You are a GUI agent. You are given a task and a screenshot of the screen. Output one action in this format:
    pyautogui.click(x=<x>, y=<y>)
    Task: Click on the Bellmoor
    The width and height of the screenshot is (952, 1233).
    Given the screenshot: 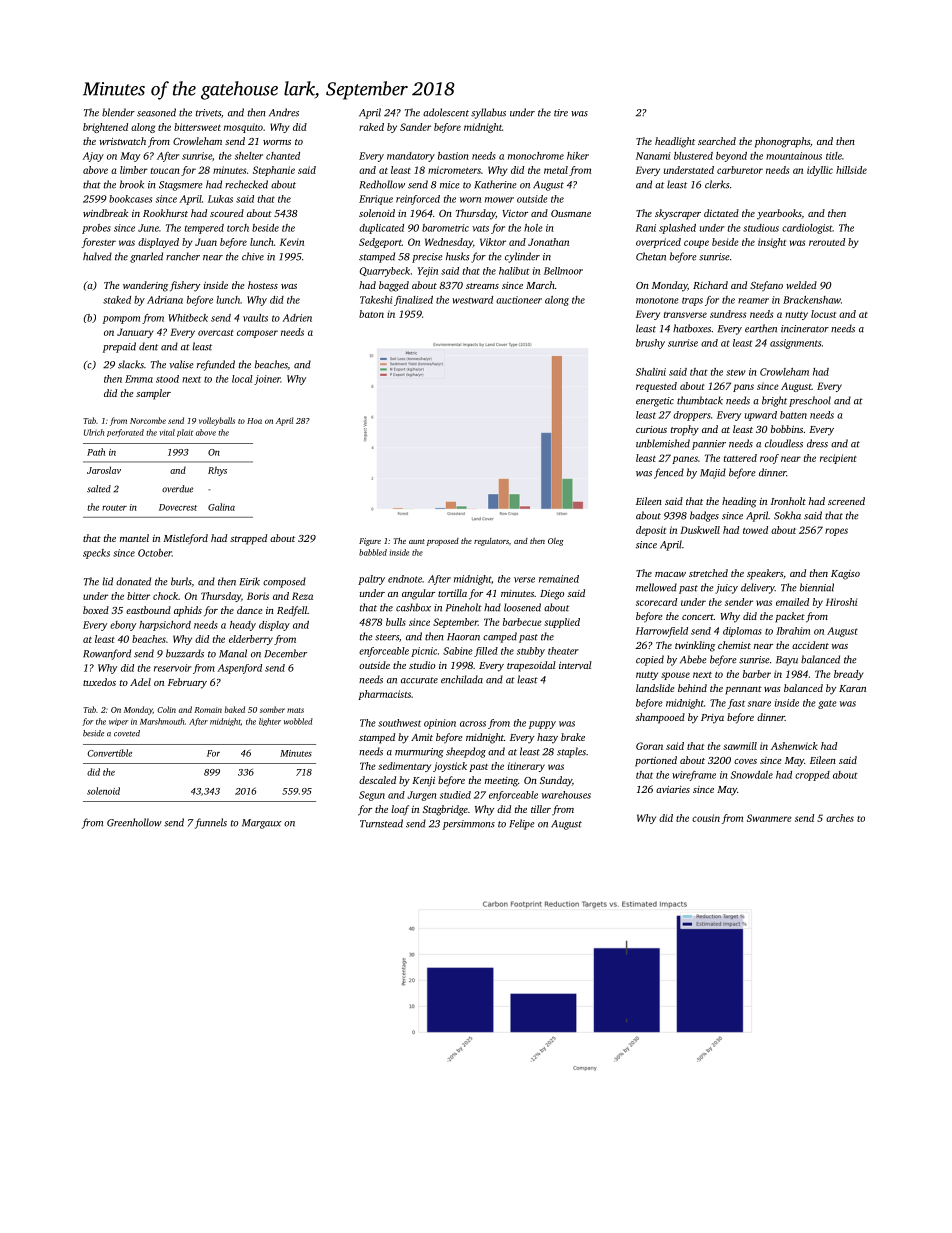 What is the action you would take?
    pyautogui.click(x=563, y=271)
